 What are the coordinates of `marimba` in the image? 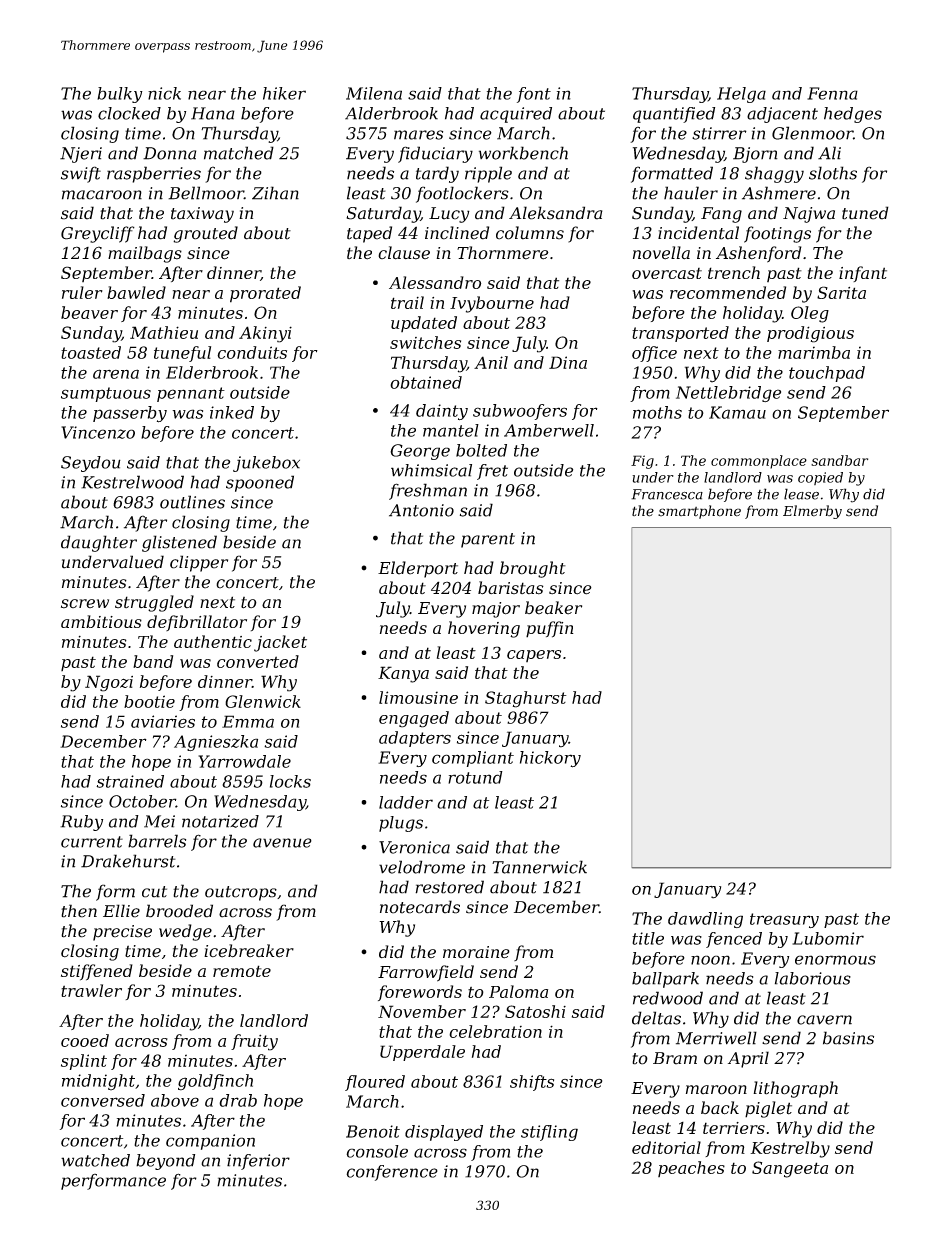 It's located at (814, 352).
